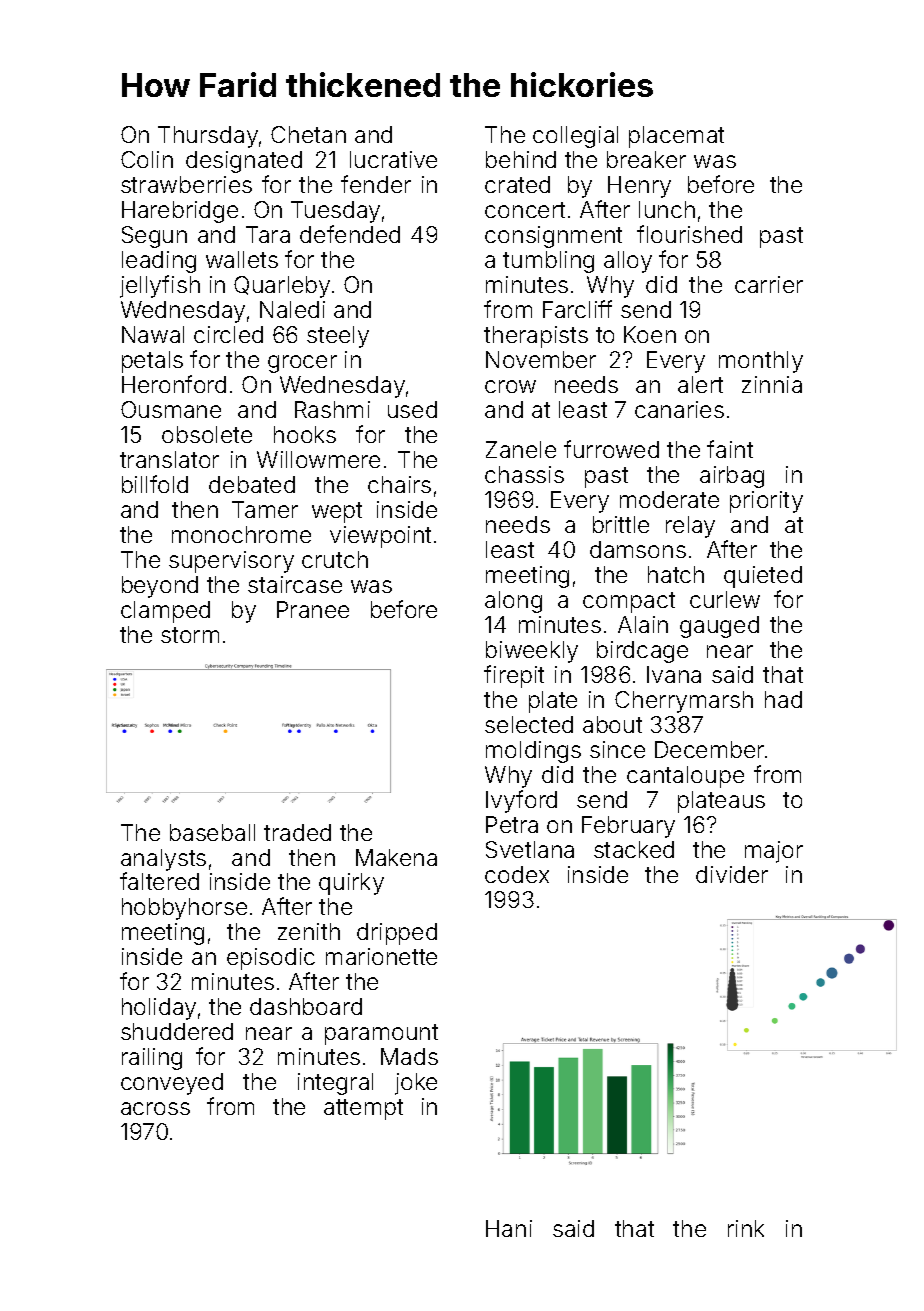 This document has height=1311, width=924. What do you see at coordinates (171, 409) in the document?
I see `Ousmane` at bounding box center [171, 409].
